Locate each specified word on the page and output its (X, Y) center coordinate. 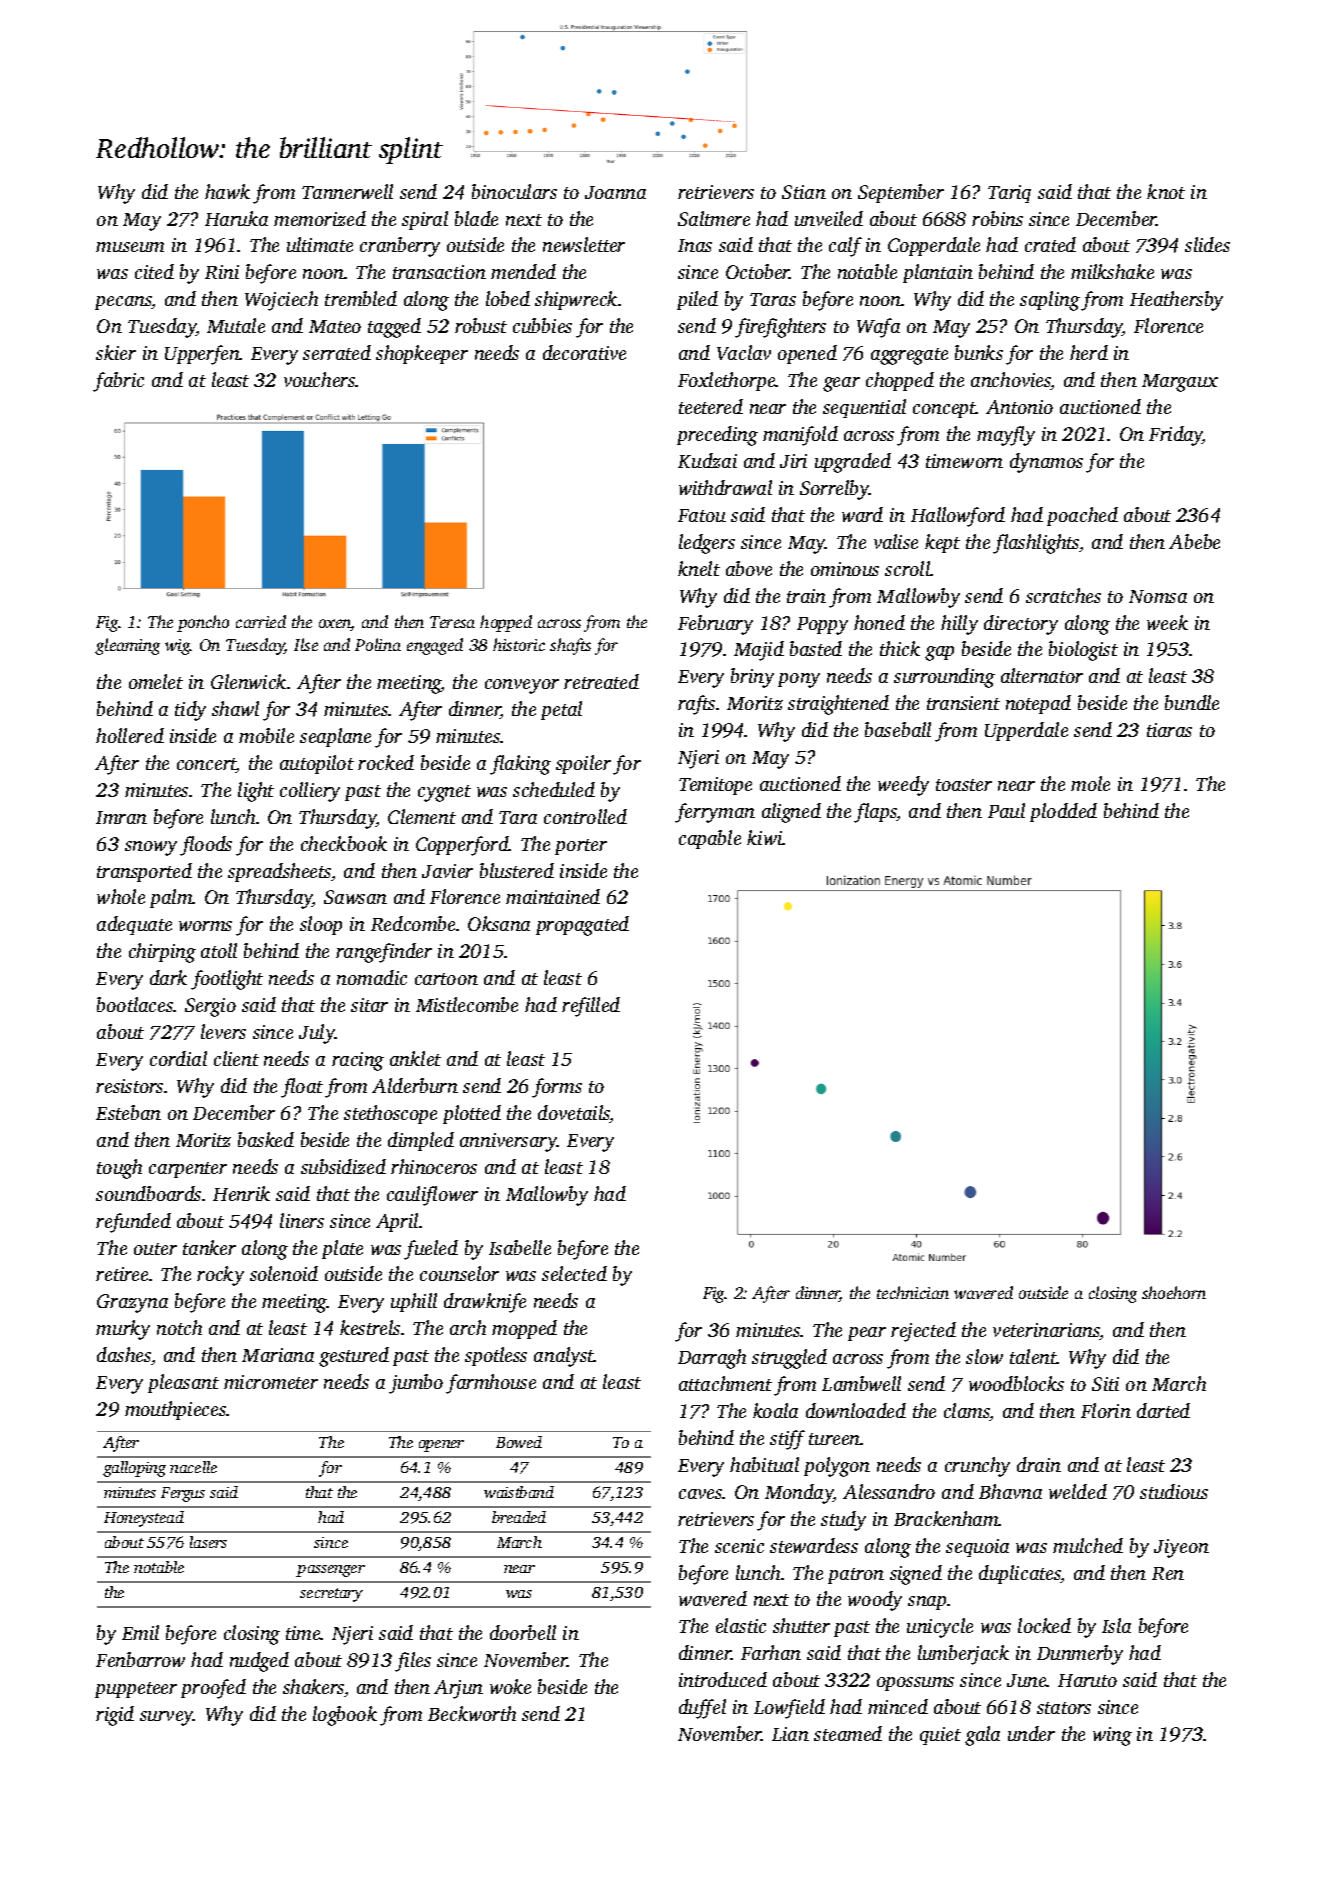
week (1167, 622)
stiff (787, 1440)
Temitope (715, 786)
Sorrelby (834, 490)
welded (1078, 1491)
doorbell (523, 1632)
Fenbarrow (140, 1659)
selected (574, 1273)
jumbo (416, 1384)
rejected (923, 1332)
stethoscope (390, 1114)
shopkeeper (422, 354)
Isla (1116, 1625)
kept (942, 543)
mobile (266, 735)
